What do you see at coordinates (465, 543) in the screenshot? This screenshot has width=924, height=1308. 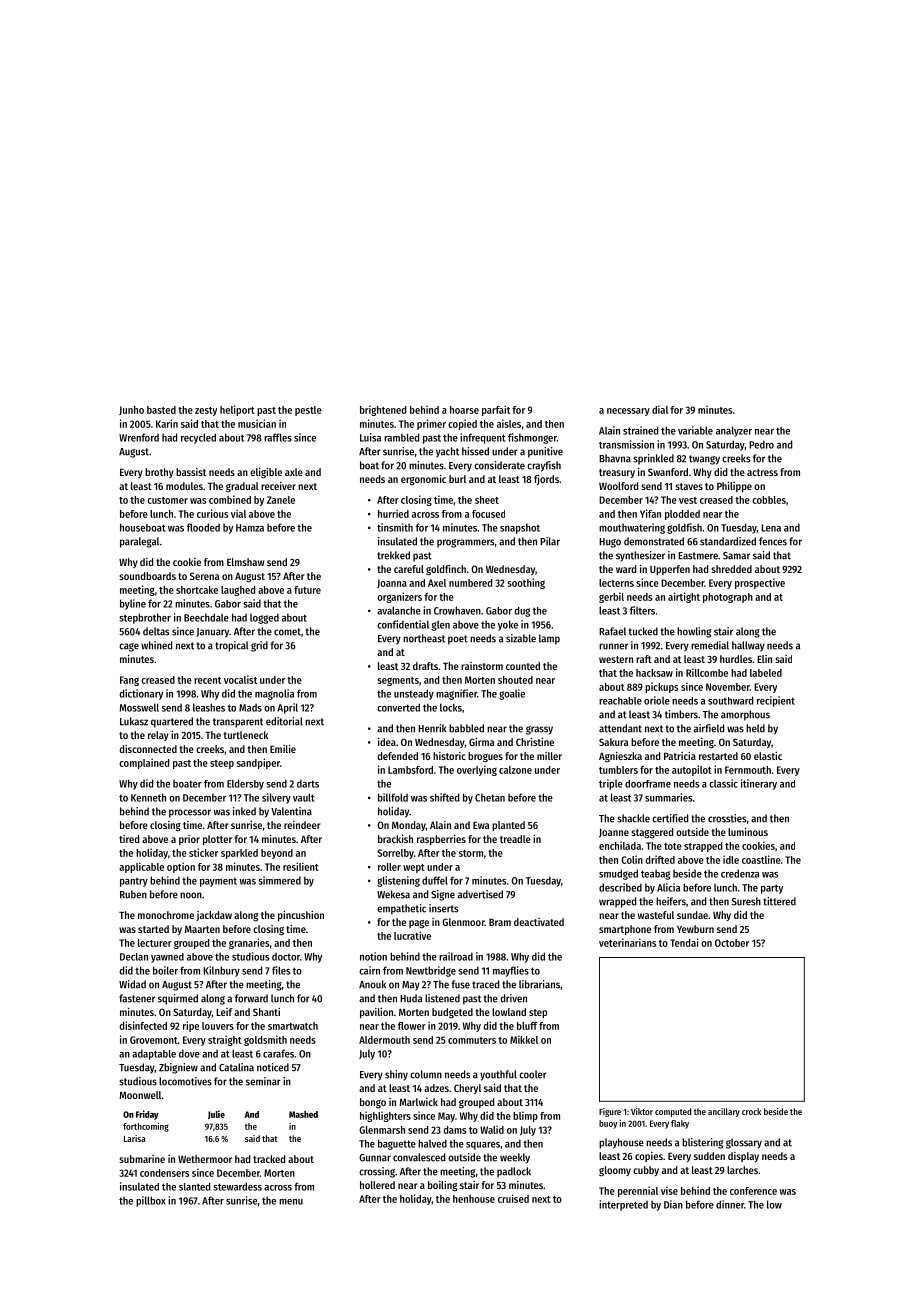 I see `programmers` at bounding box center [465, 543].
